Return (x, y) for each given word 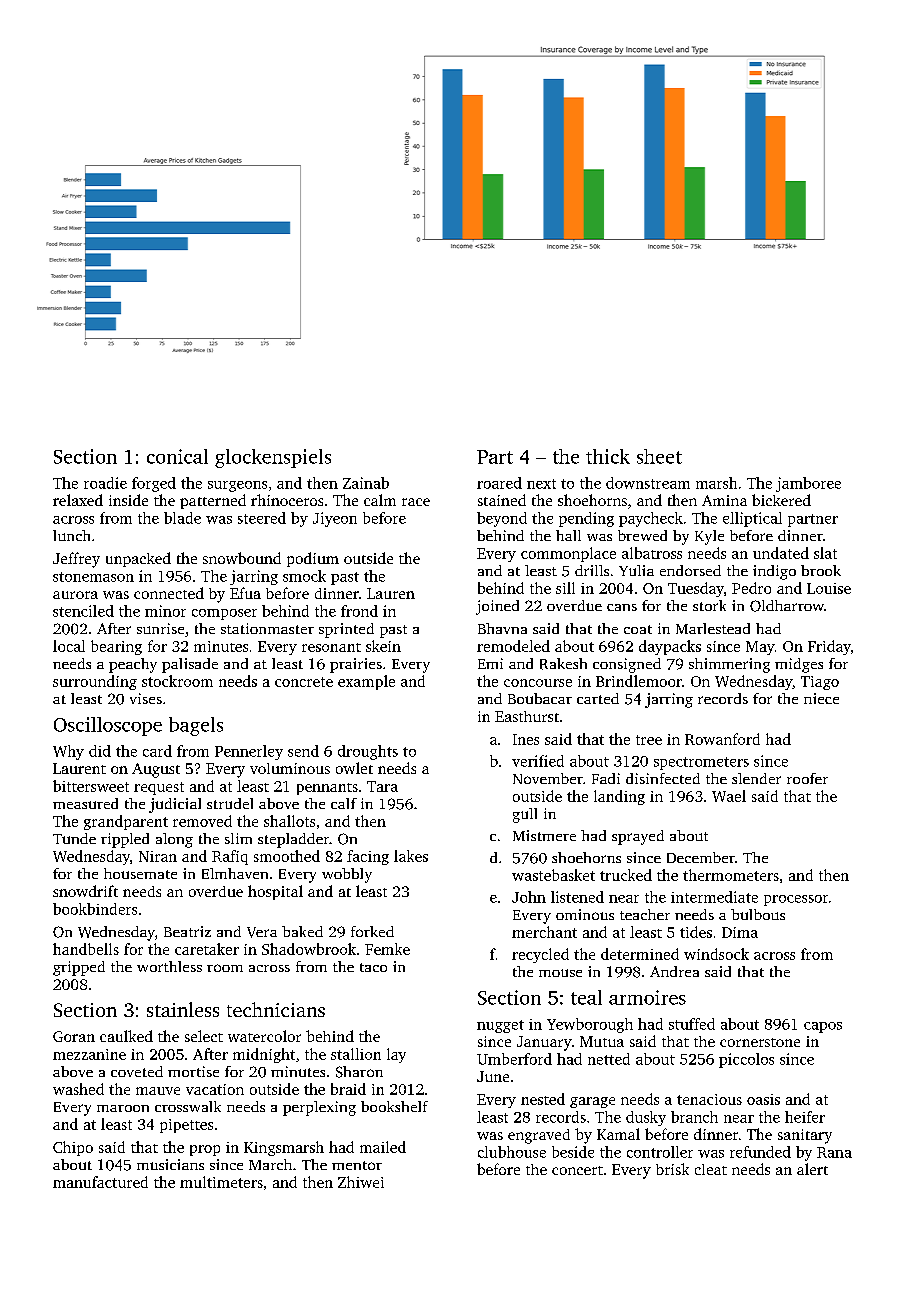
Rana (834, 1152)
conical (177, 456)
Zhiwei (361, 1182)
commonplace (568, 554)
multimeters (221, 1182)
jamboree (808, 484)
